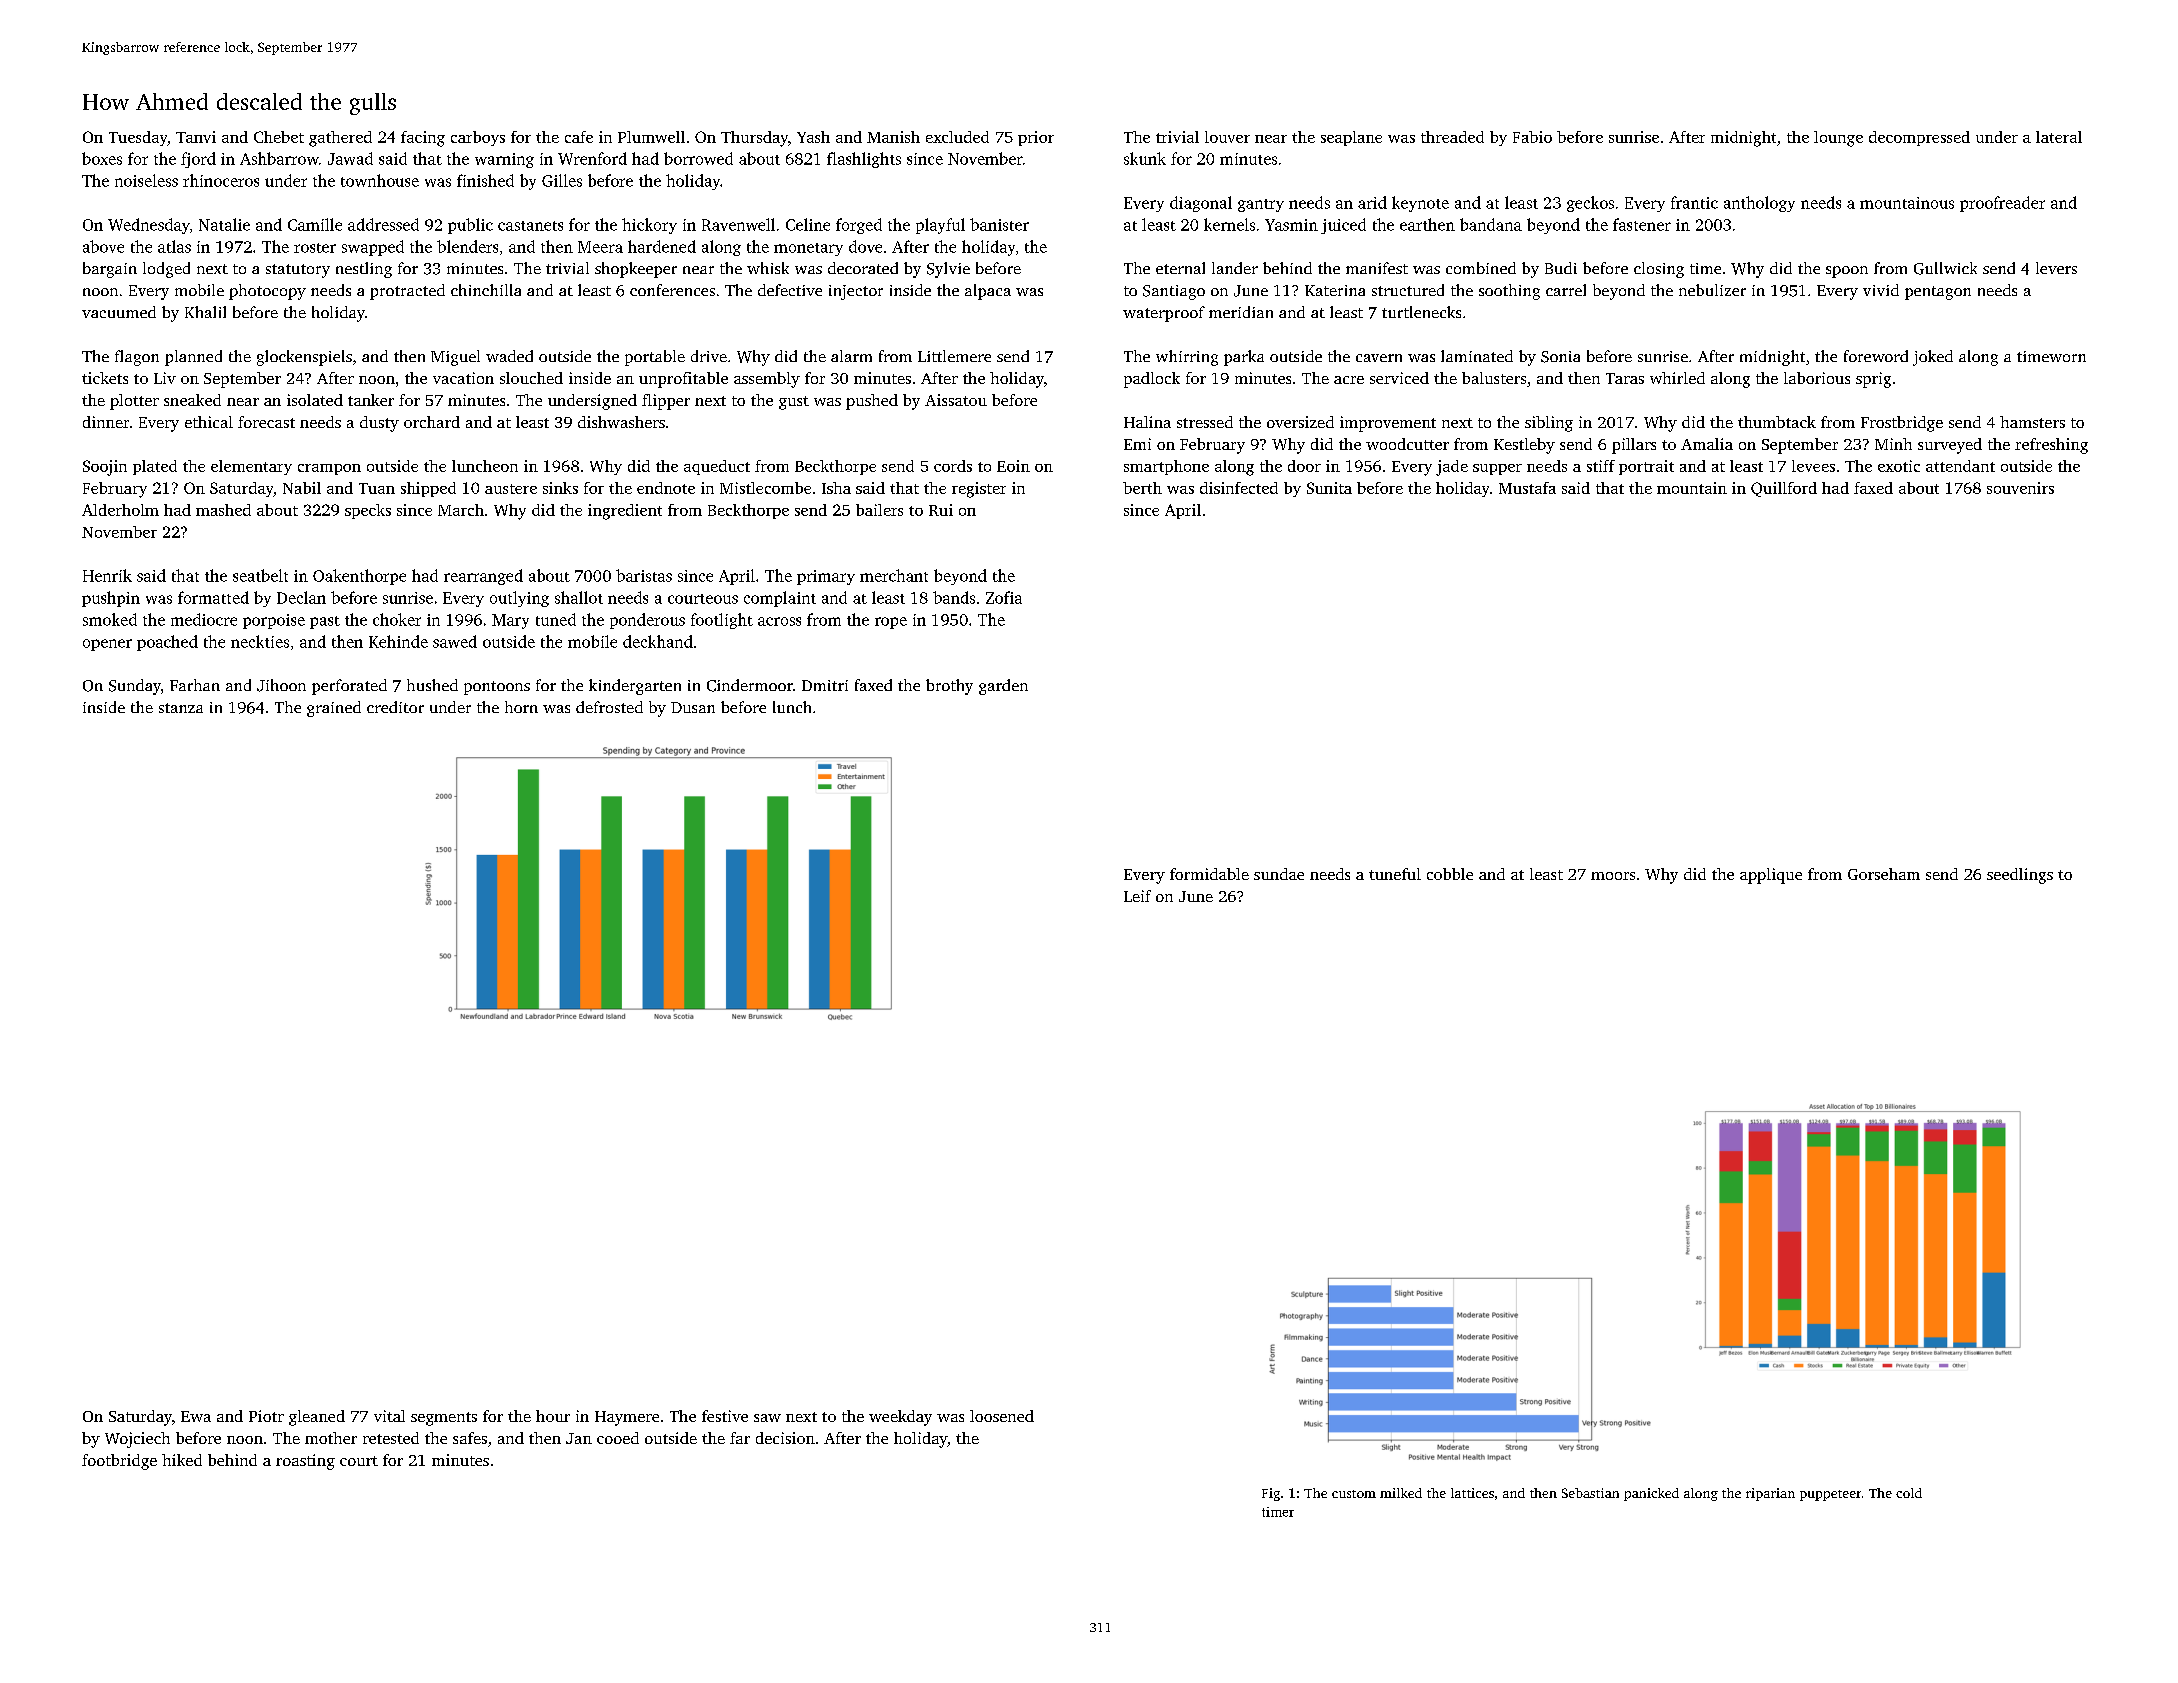 Image resolution: width=2178 pixels, height=1683 pixels. What do you see at coordinates (266, 1416) in the screenshot?
I see `Piotr` at bounding box center [266, 1416].
